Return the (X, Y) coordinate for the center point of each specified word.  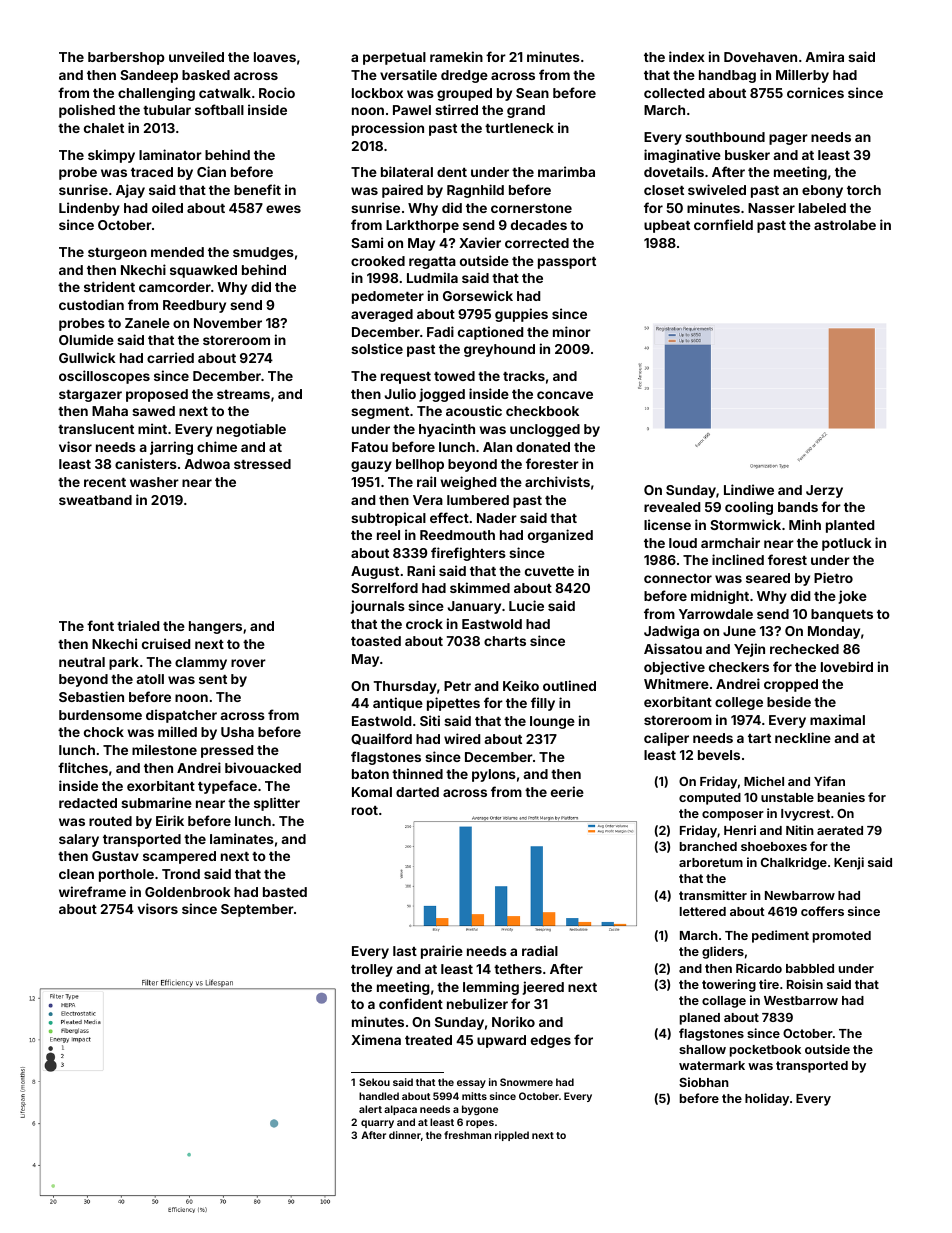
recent (105, 482)
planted (850, 526)
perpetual (394, 58)
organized (560, 536)
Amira (824, 56)
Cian (211, 171)
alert (370, 1109)
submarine (156, 802)
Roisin (805, 984)
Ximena (376, 1039)
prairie (442, 952)
